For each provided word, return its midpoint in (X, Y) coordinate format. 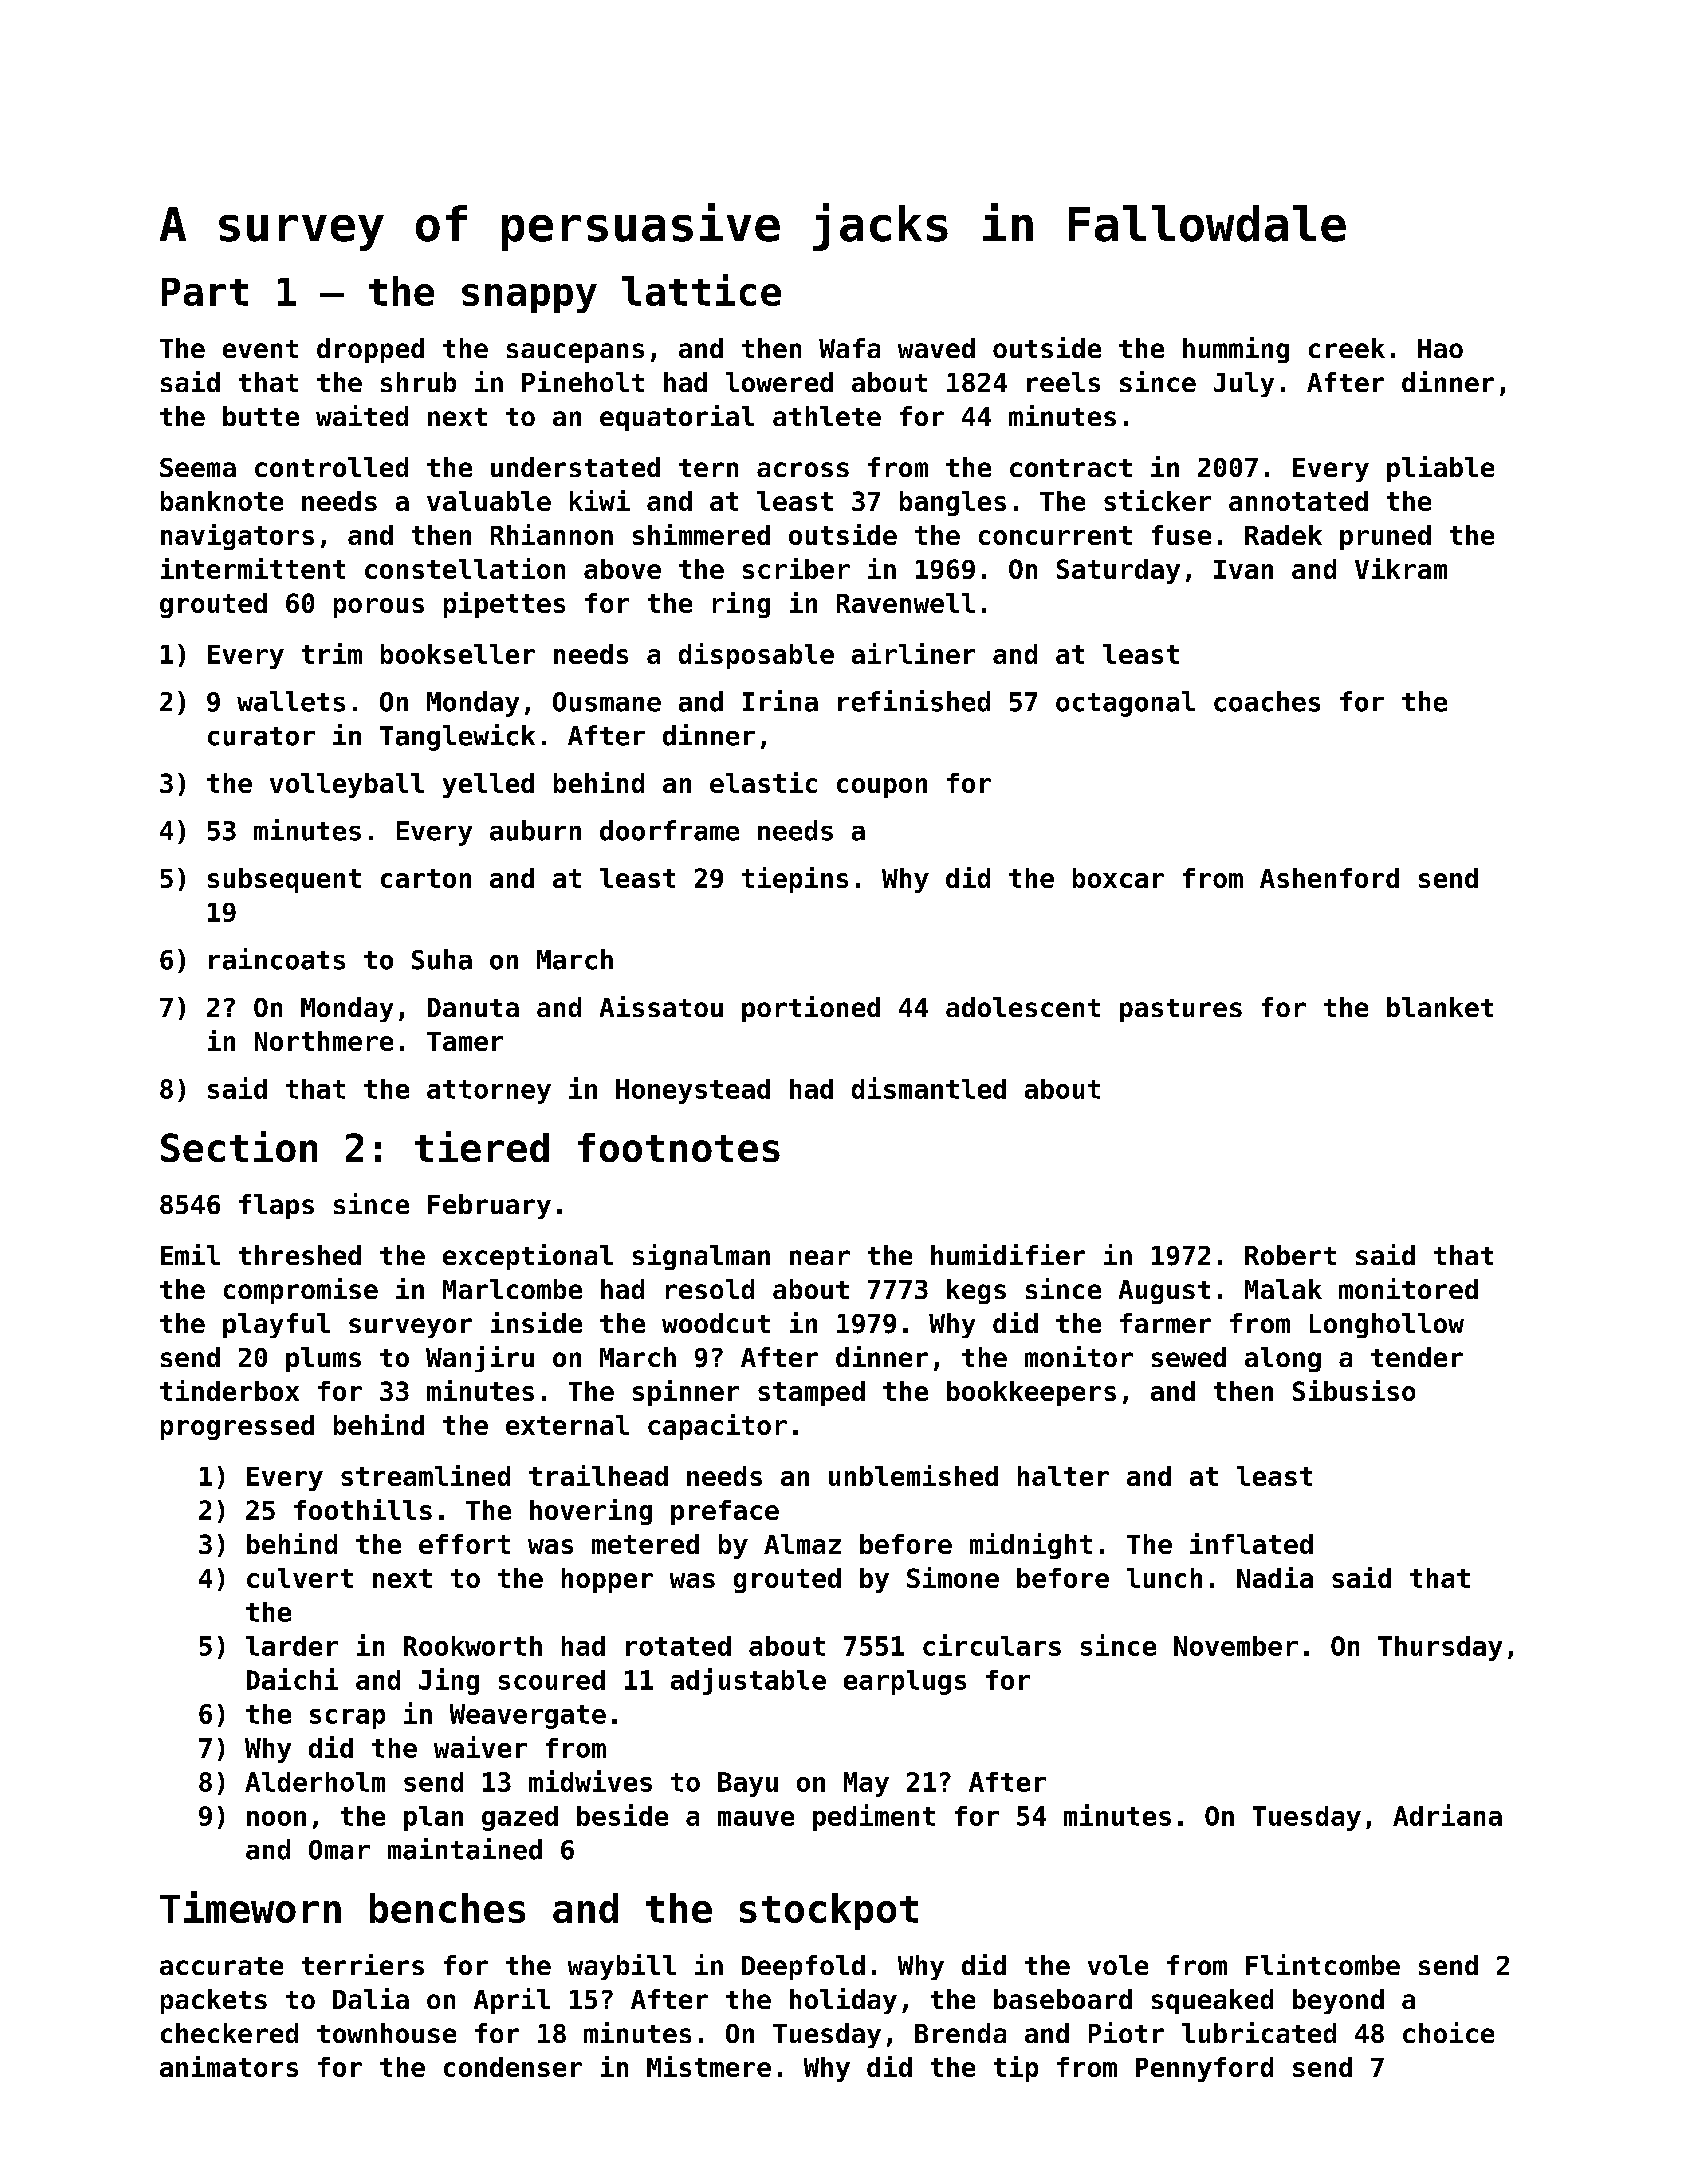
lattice (701, 290)
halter (1063, 1476)
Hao (1440, 348)
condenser (513, 2067)
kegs (976, 1291)
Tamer (465, 1041)
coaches (1267, 701)
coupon (882, 788)
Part (205, 292)
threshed (300, 1255)
